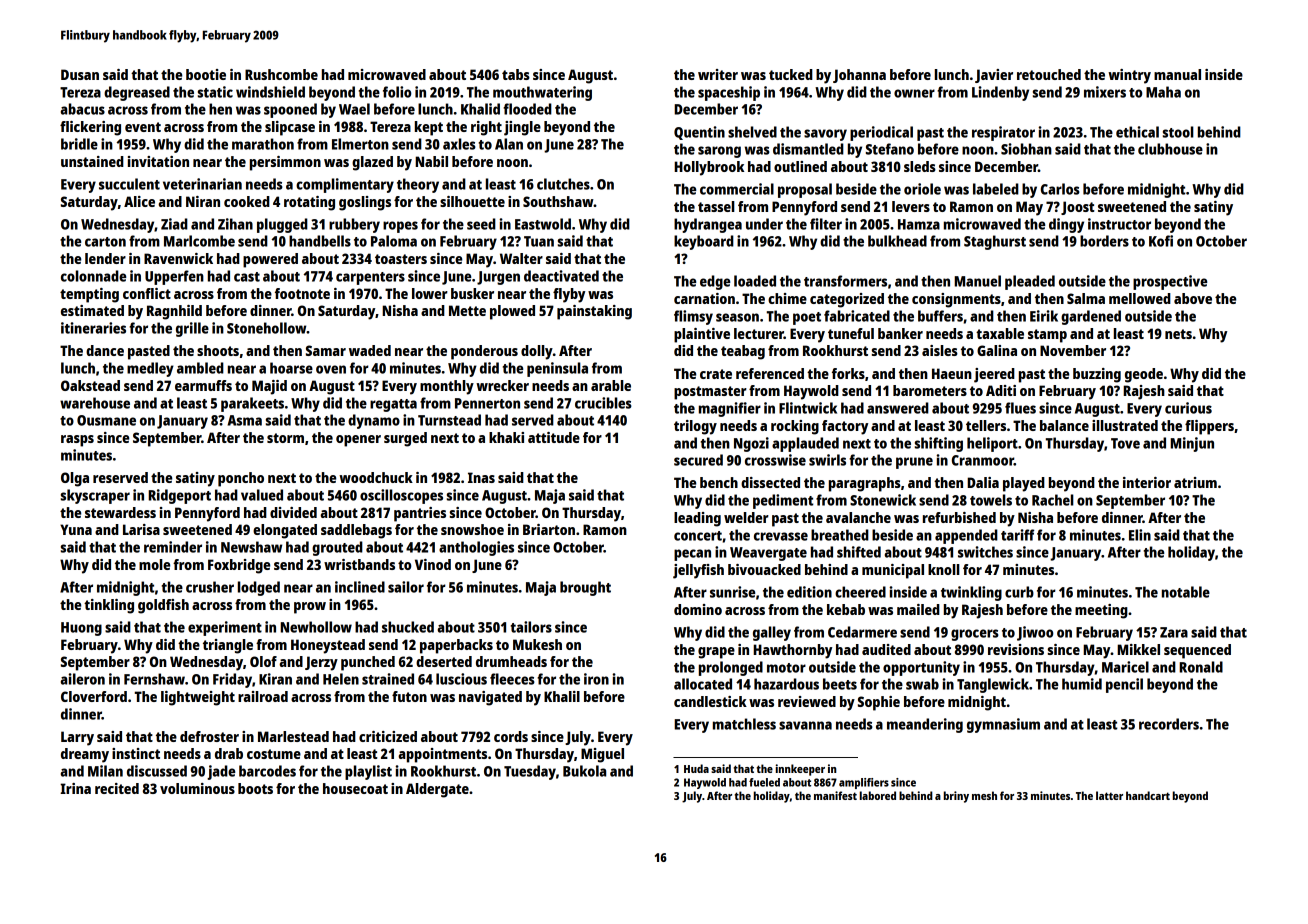  Describe the element at coordinates (737, 189) in the document. I see `commercial` at that location.
